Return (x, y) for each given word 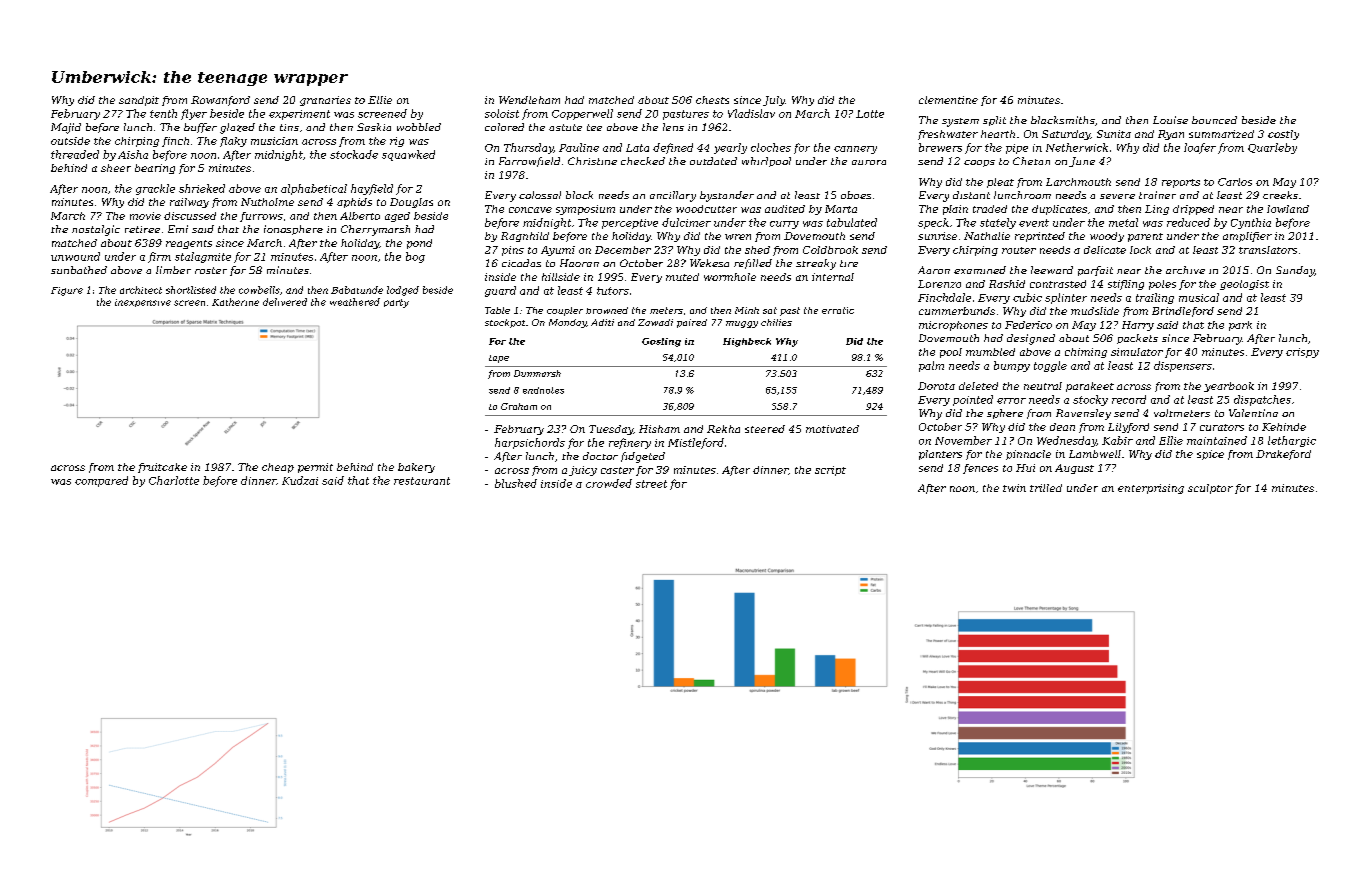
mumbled (990, 352)
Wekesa (709, 263)
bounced (1214, 120)
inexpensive (143, 303)
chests (712, 100)
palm (931, 366)
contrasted (1058, 284)
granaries (325, 101)
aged (397, 217)
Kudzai (300, 480)
